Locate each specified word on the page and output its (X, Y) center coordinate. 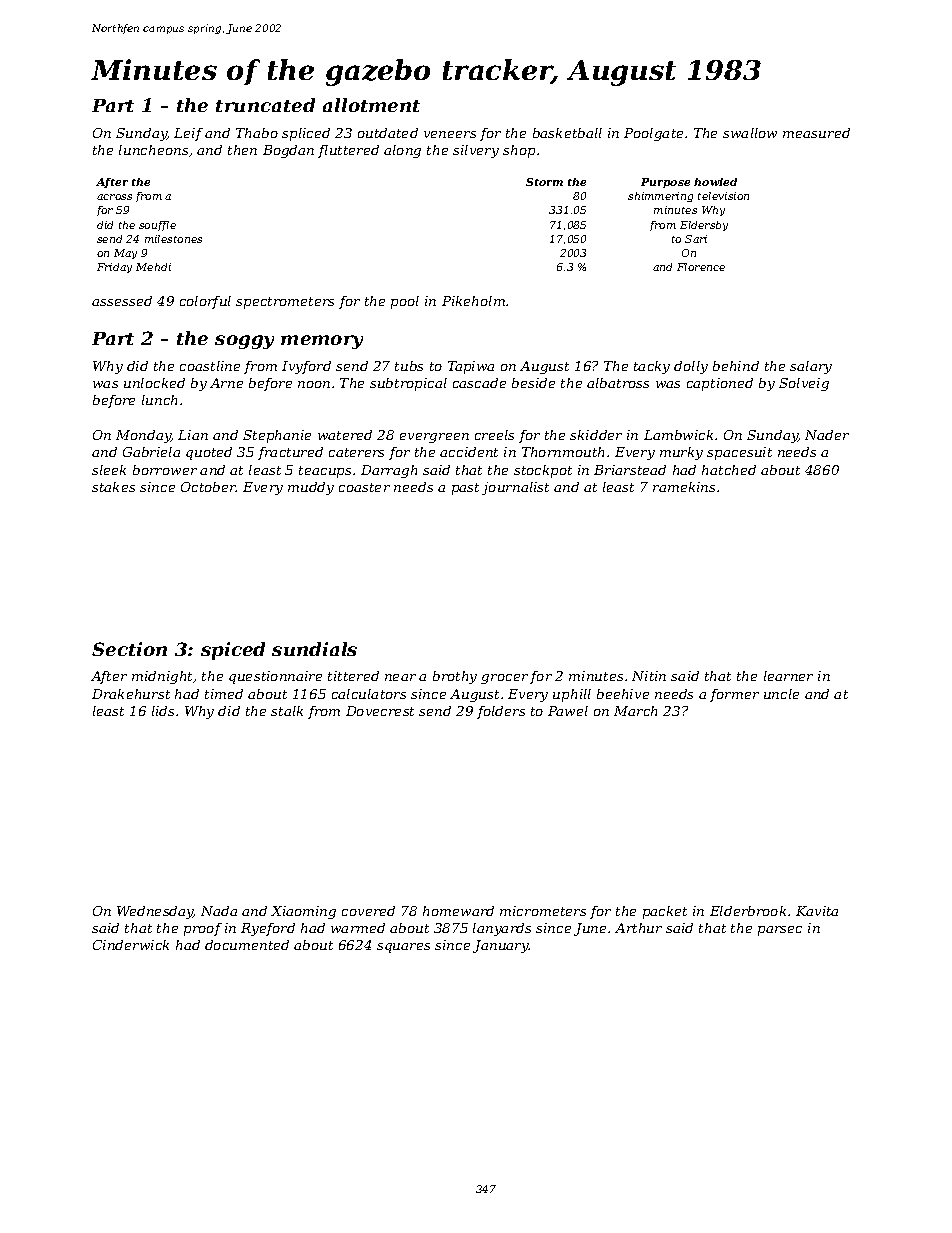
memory (322, 342)
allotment (371, 105)
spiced (233, 651)
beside (533, 383)
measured (816, 133)
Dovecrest (380, 711)
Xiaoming (303, 912)
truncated (265, 105)
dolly (691, 367)
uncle (781, 694)
